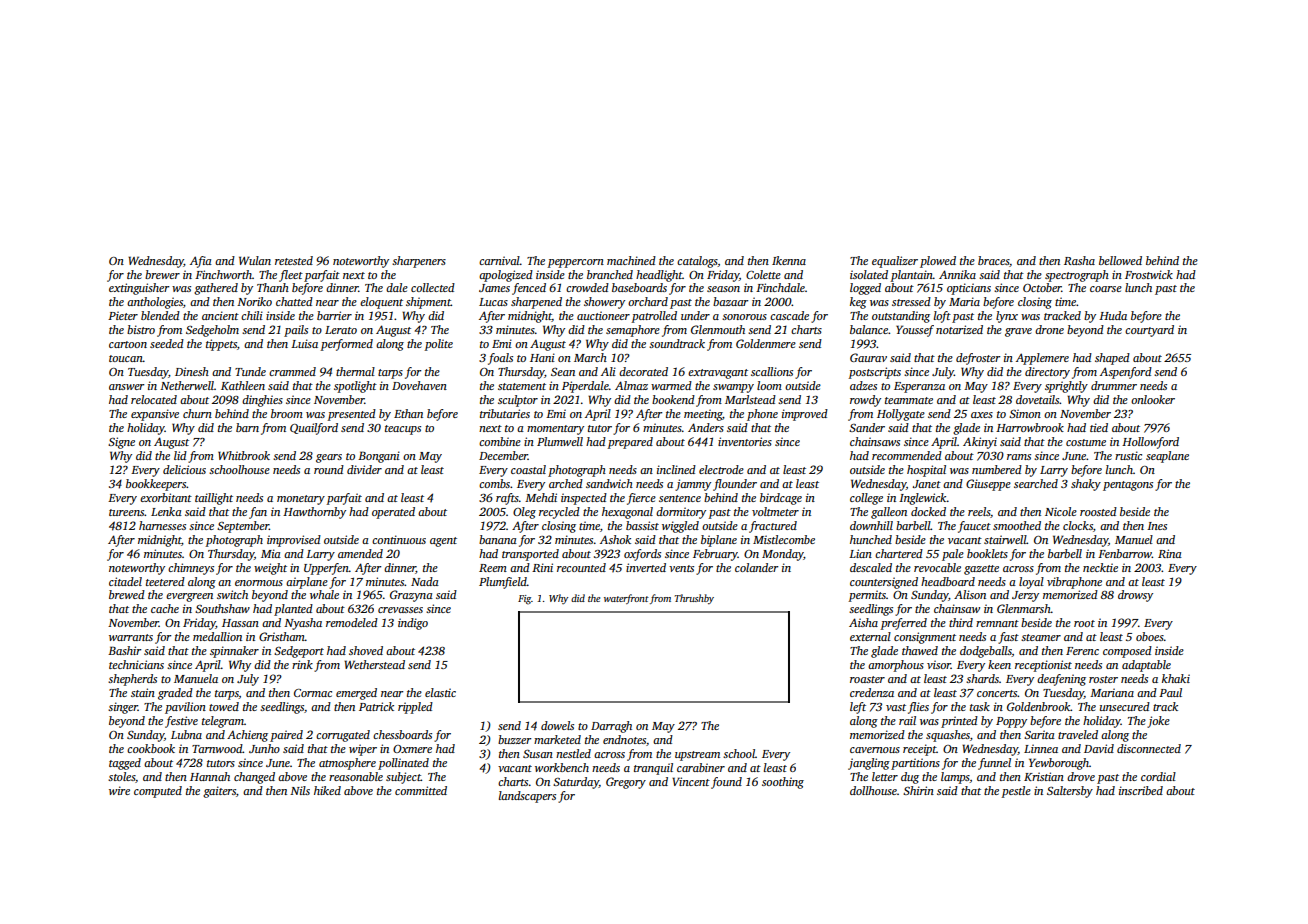 The height and width of the screenshot is (924, 1308). What do you see at coordinates (499, 260) in the screenshot?
I see `carnival` at bounding box center [499, 260].
